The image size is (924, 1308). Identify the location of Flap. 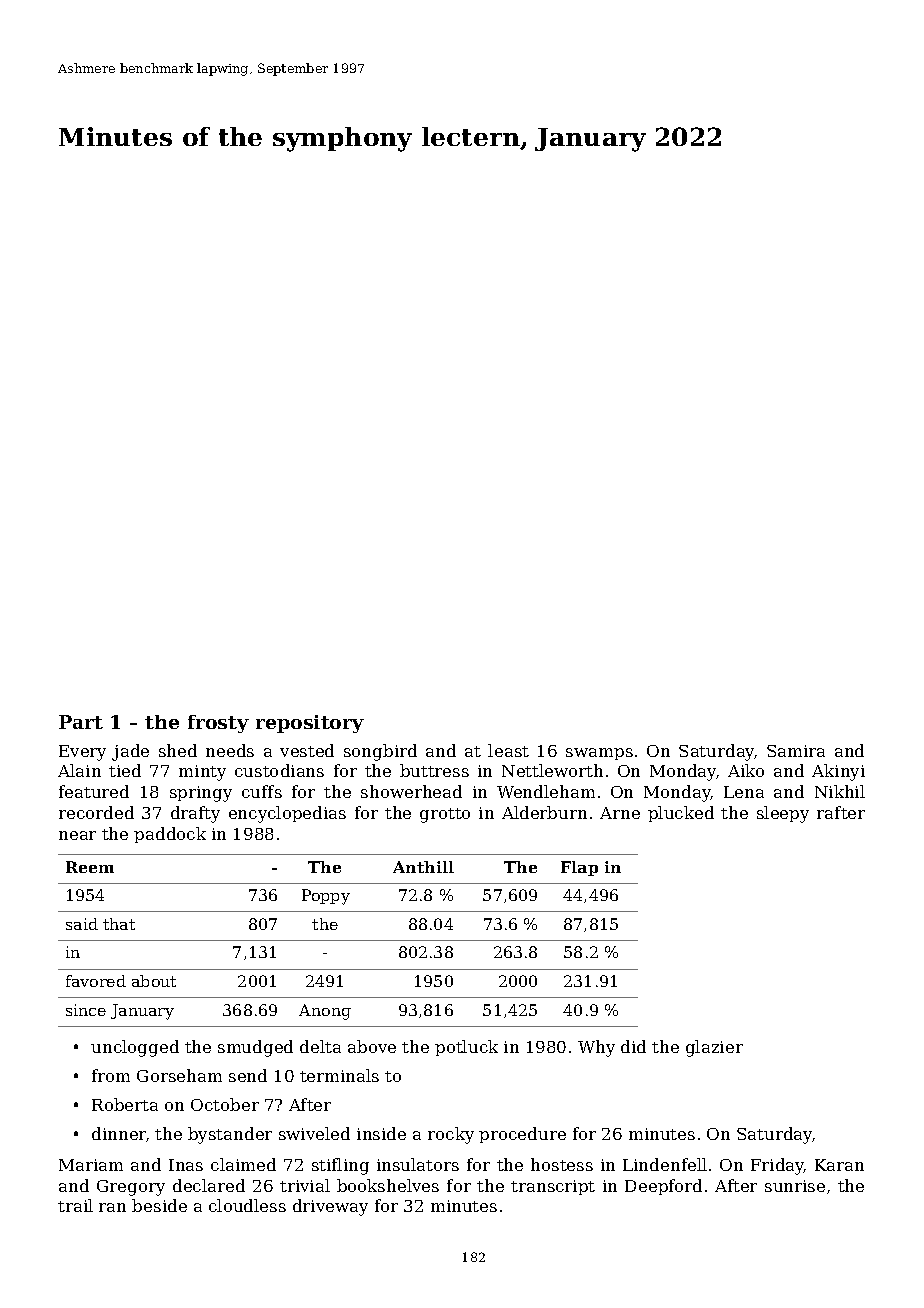
(579, 868).
